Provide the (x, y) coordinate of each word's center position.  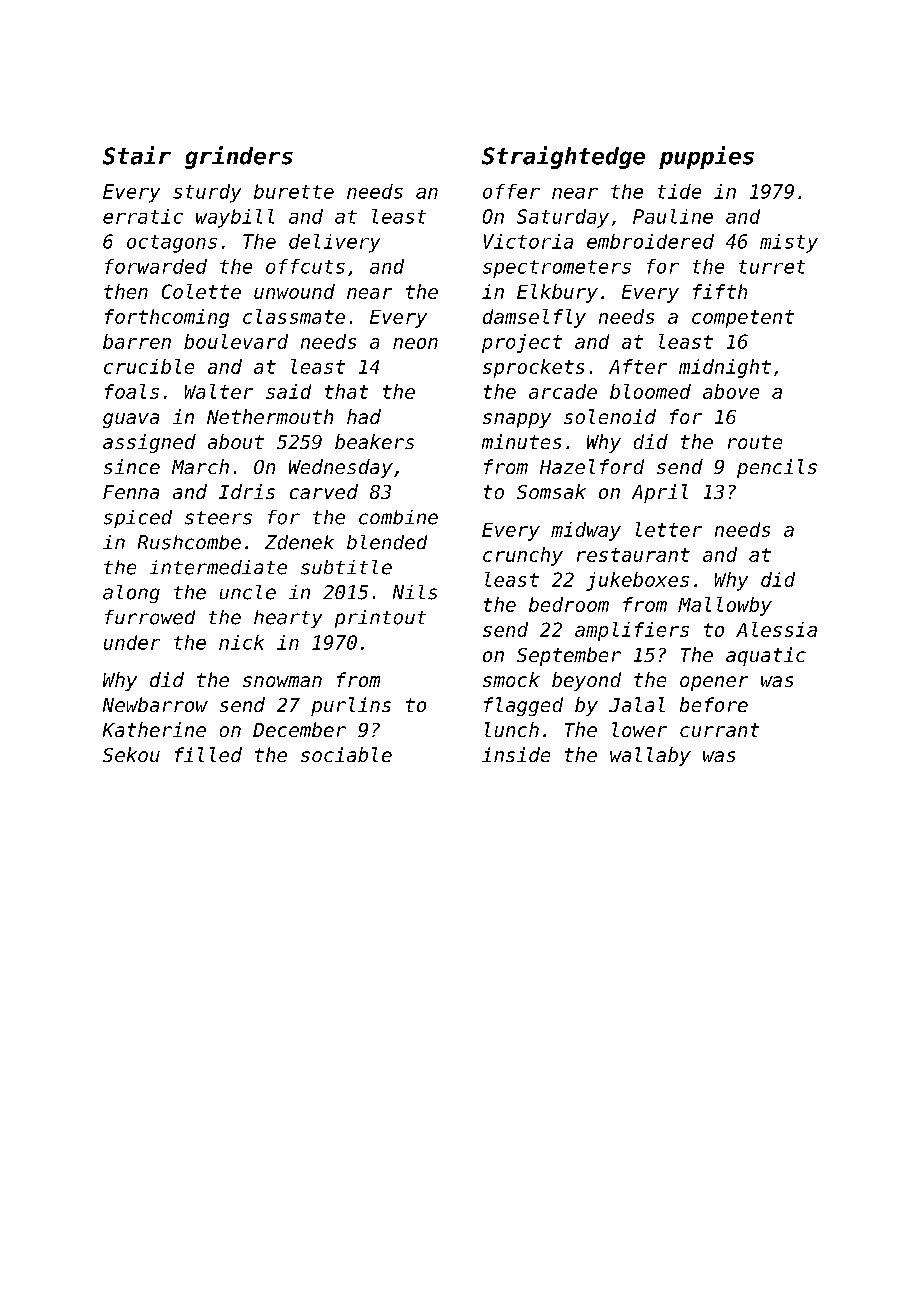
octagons (172, 244)
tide (679, 191)
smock (511, 679)
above (731, 391)
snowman (282, 681)
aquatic (766, 656)
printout (380, 619)
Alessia (776, 629)
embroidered (650, 241)
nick (241, 642)
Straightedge (563, 157)
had (364, 416)
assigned (149, 443)
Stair (137, 155)
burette (294, 191)
